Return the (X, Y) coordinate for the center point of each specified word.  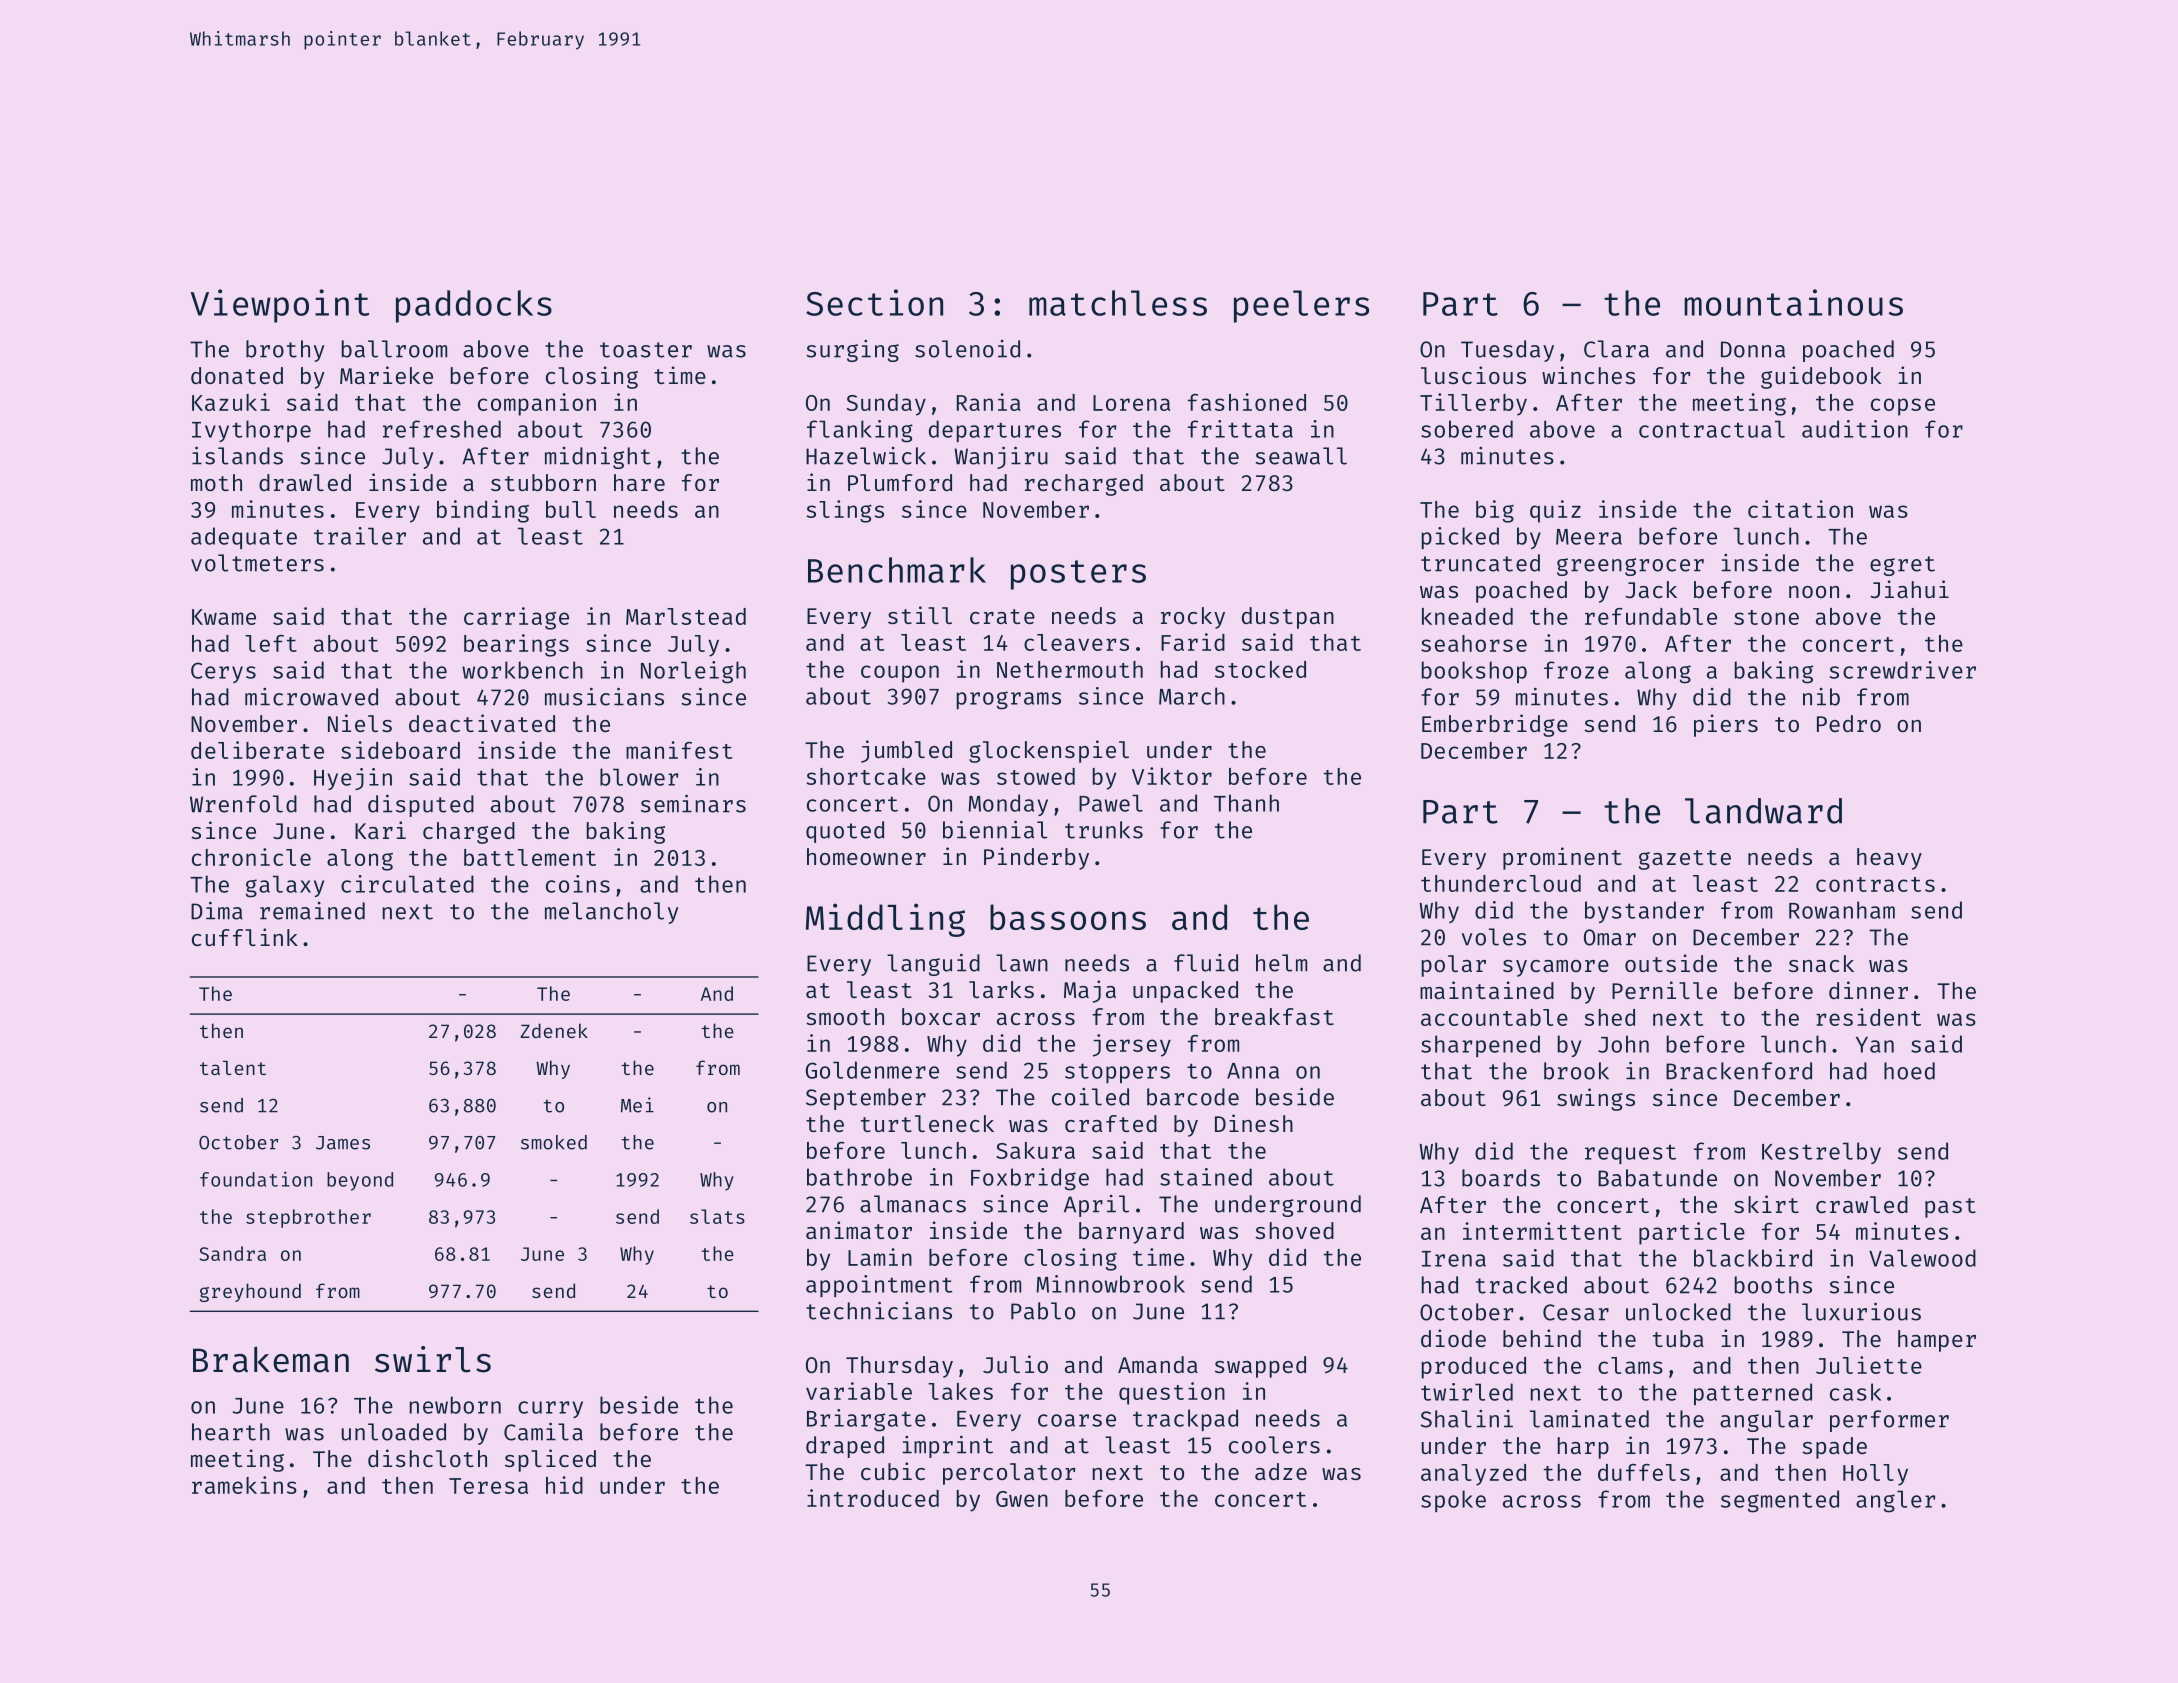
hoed (1909, 1071)
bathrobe (859, 1177)
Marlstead (686, 616)
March (1192, 696)
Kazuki (231, 402)
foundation (256, 1179)
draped (845, 1447)
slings (845, 511)
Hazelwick (866, 456)
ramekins (244, 1485)
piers (1726, 725)
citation (1800, 509)
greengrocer (1630, 567)
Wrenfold (243, 804)
